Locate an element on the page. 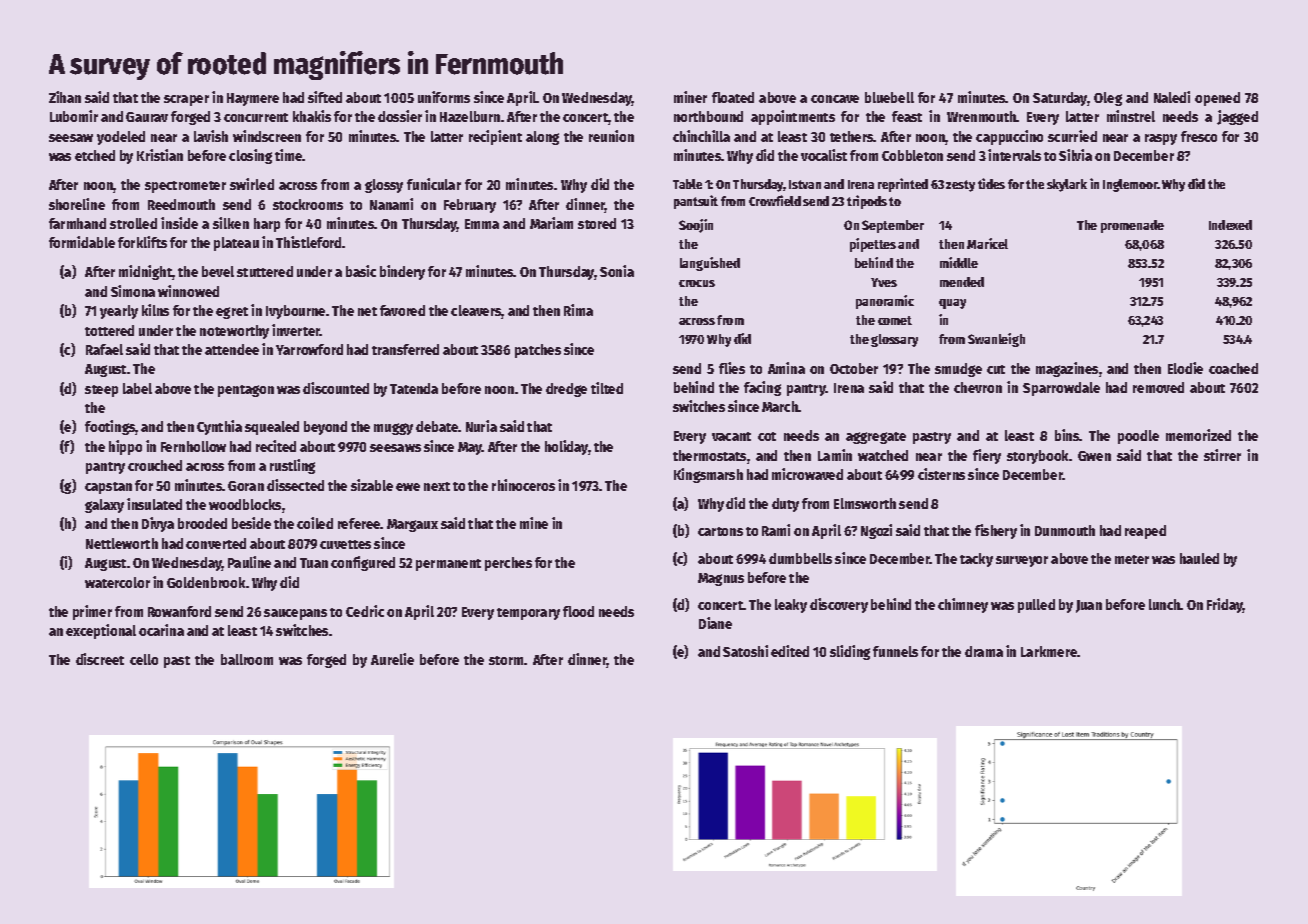 Image resolution: width=1308 pixels, height=924 pixels. flies is located at coordinates (732, 368).
